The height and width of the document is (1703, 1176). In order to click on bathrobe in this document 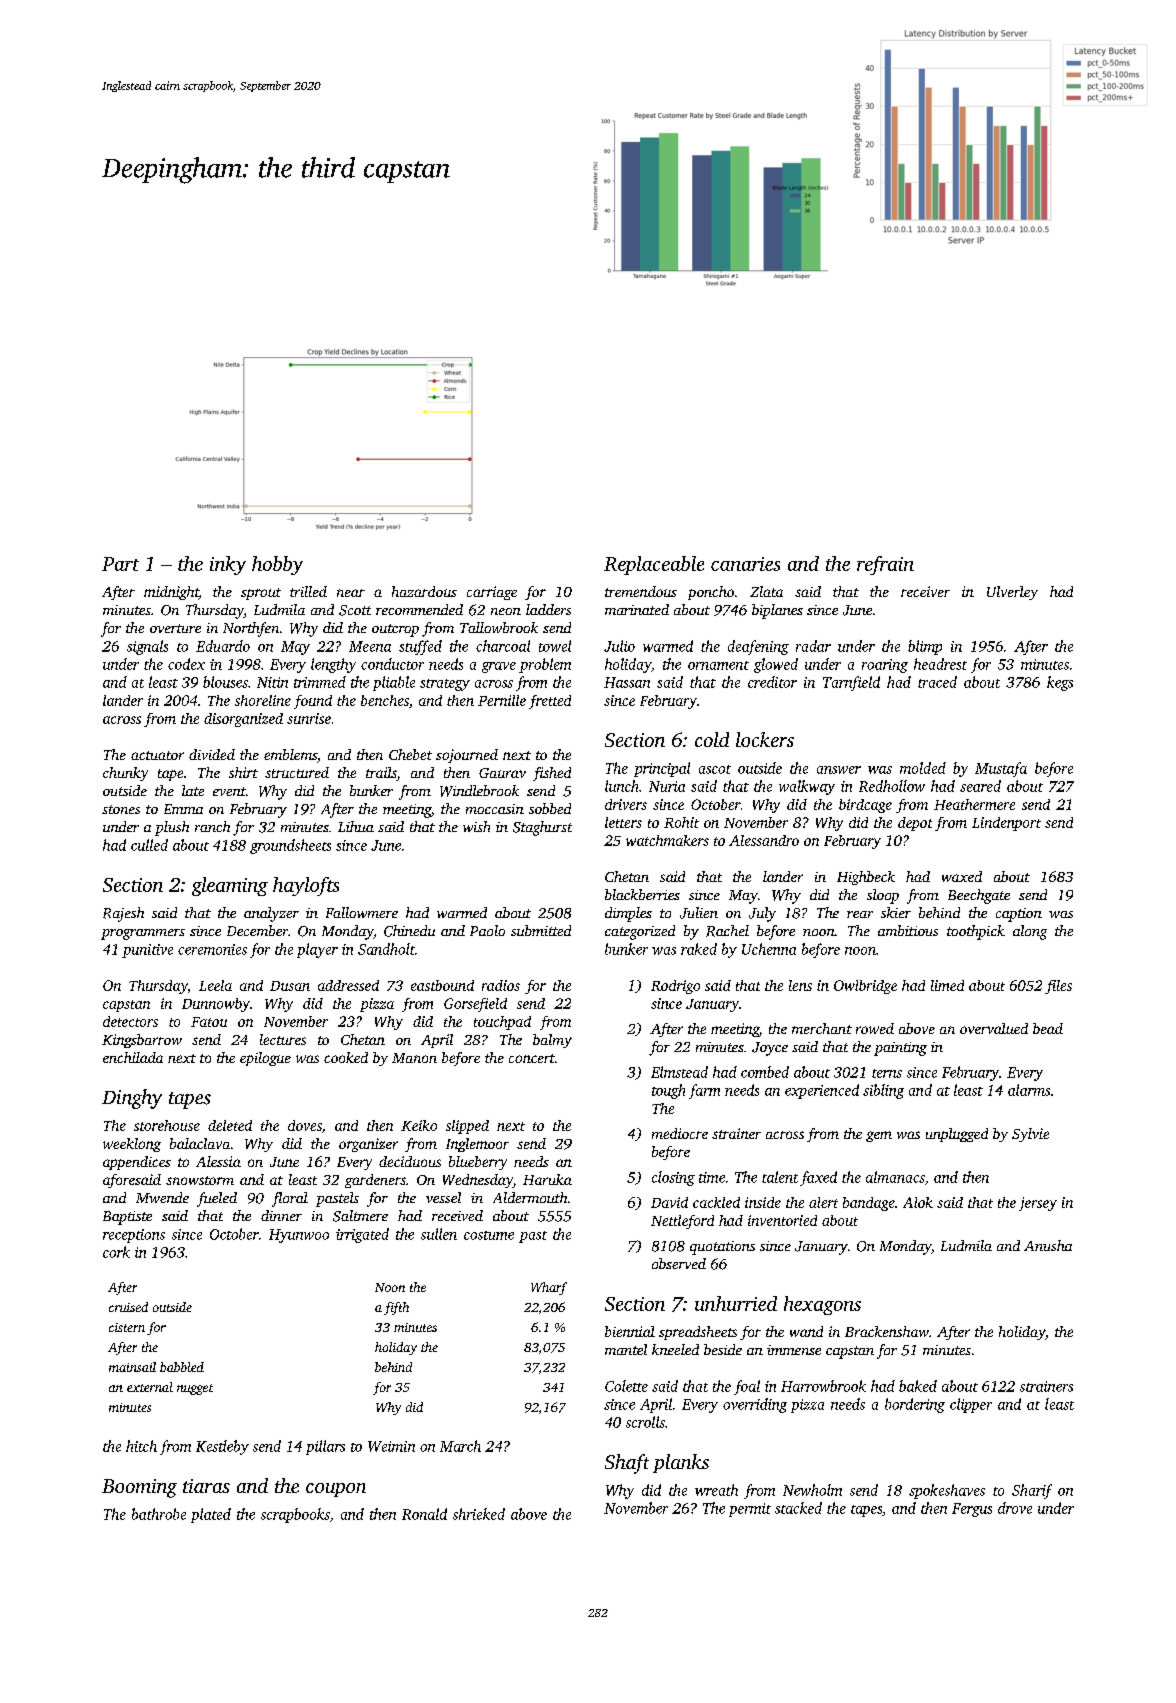, I will do `click(159, 1514)`.
